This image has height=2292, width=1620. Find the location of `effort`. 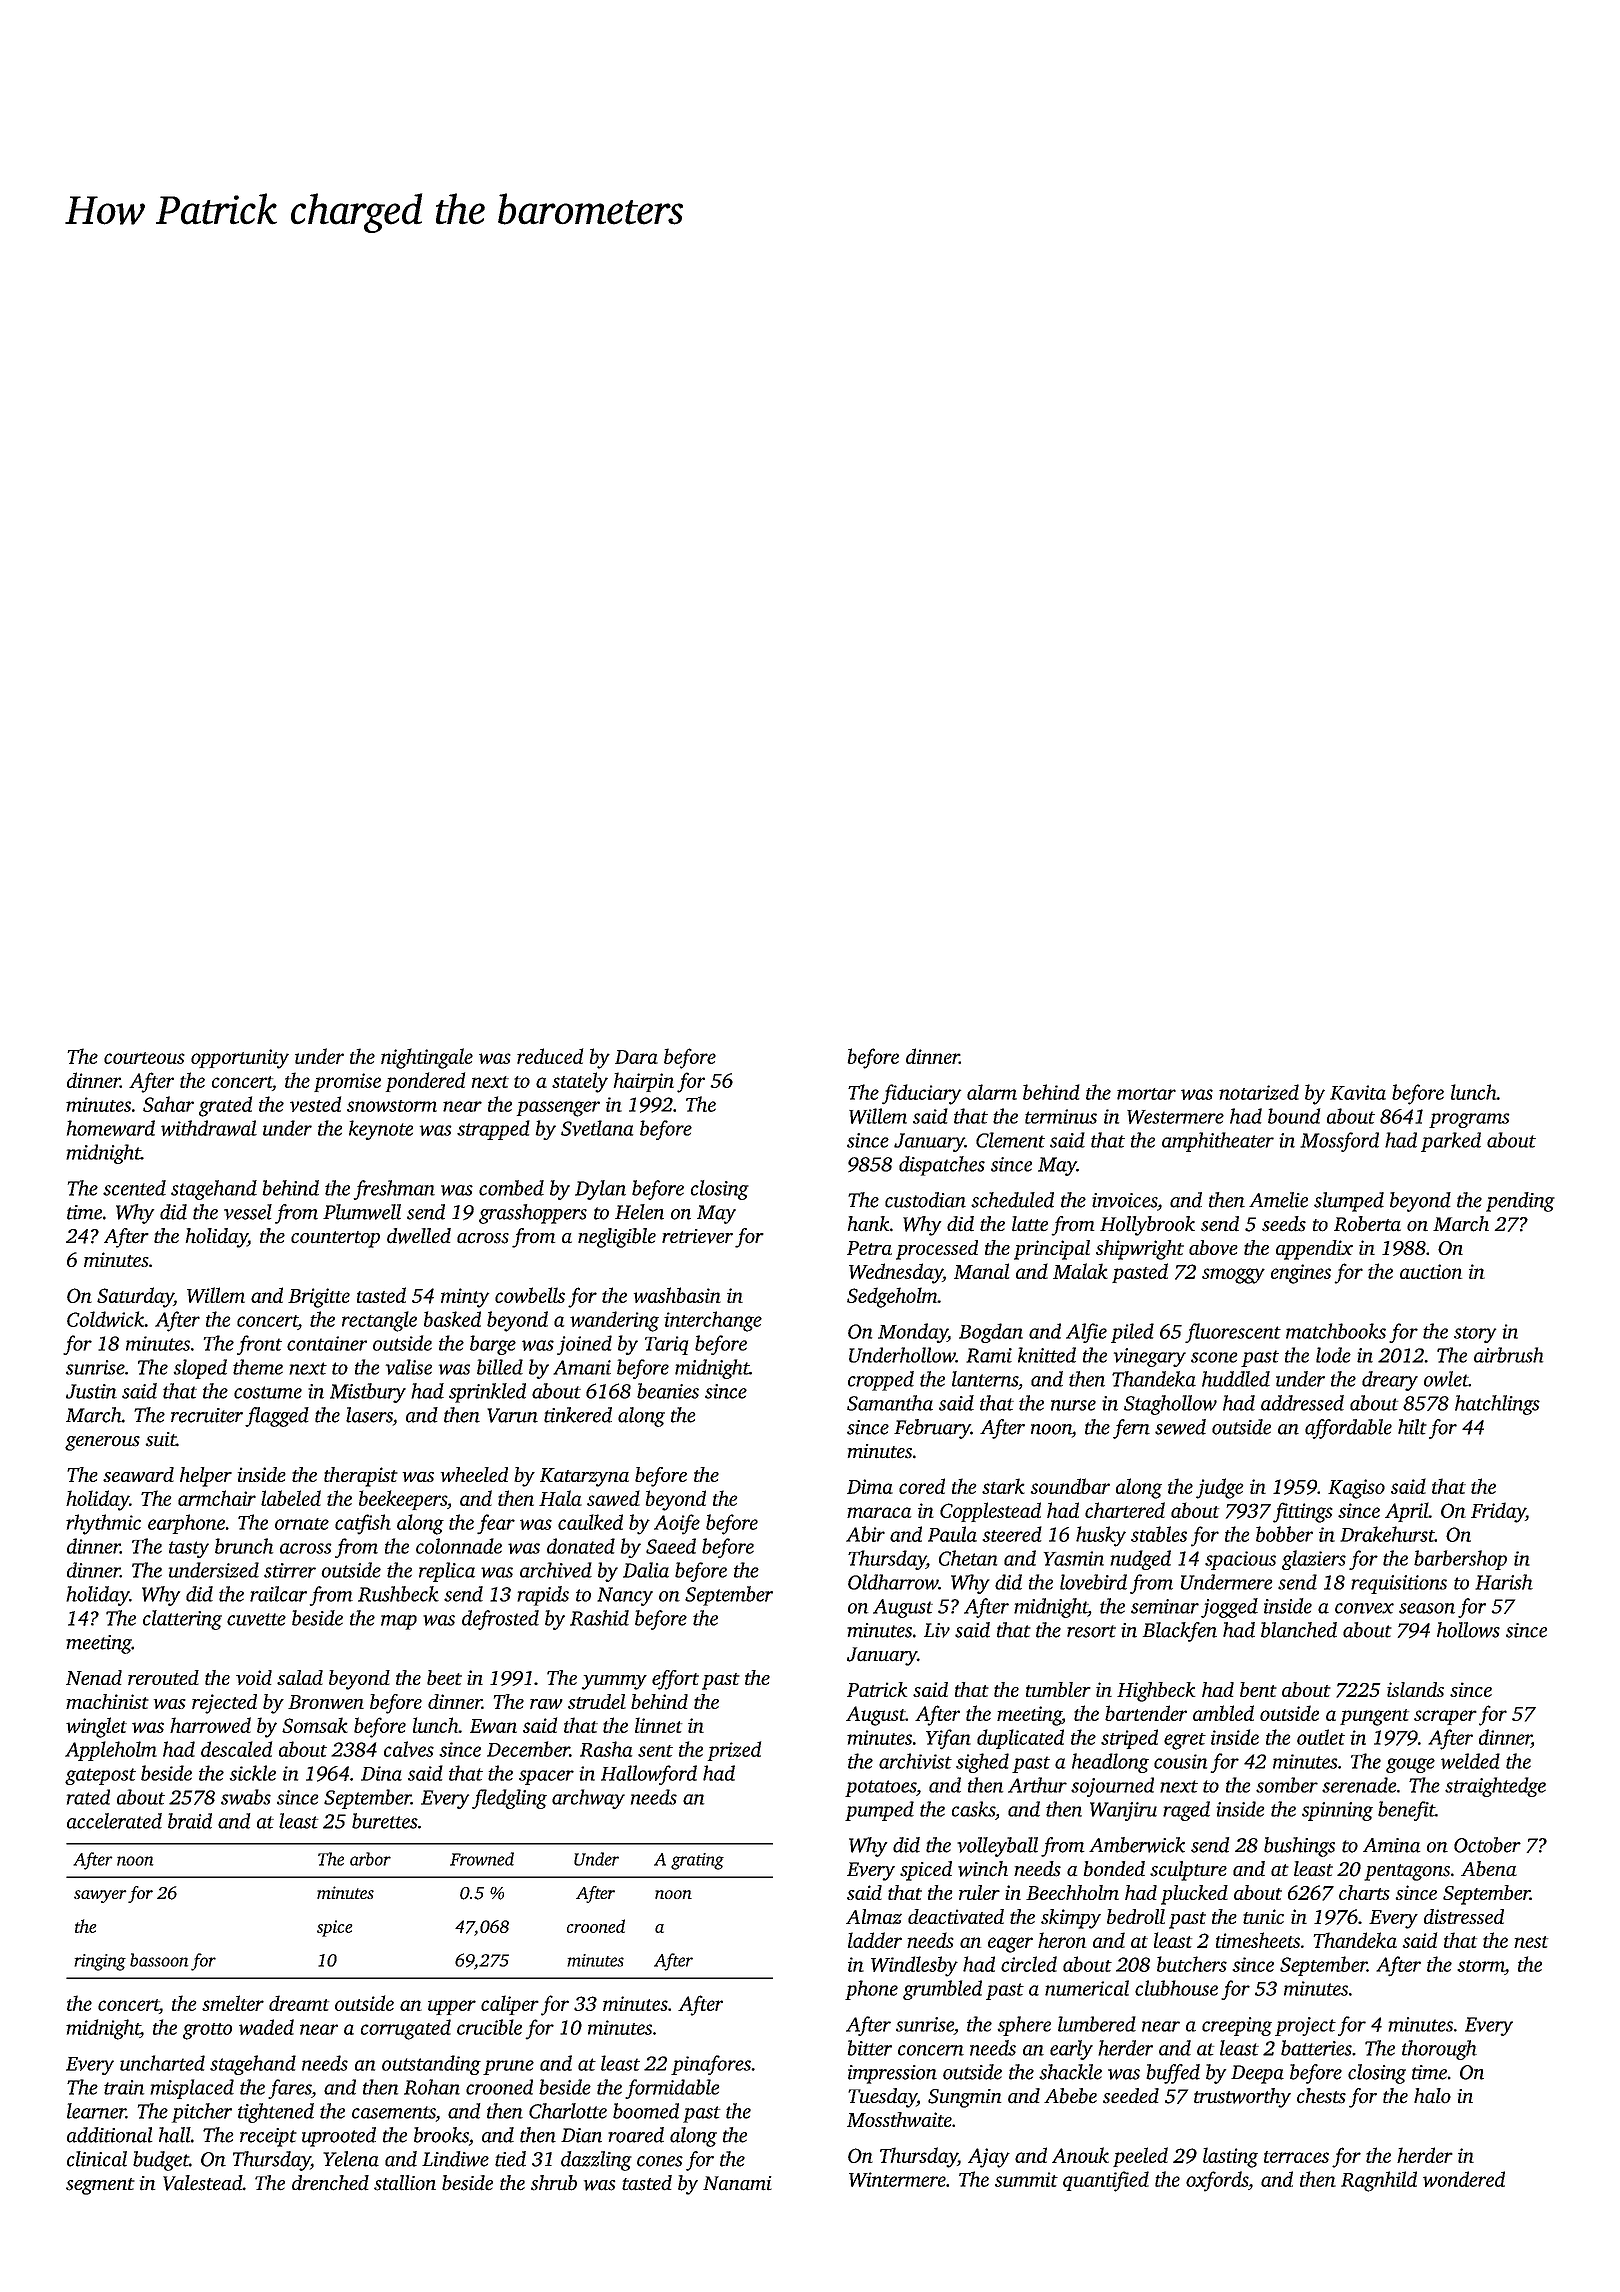

effort is located at coordinates (675, 1680).
